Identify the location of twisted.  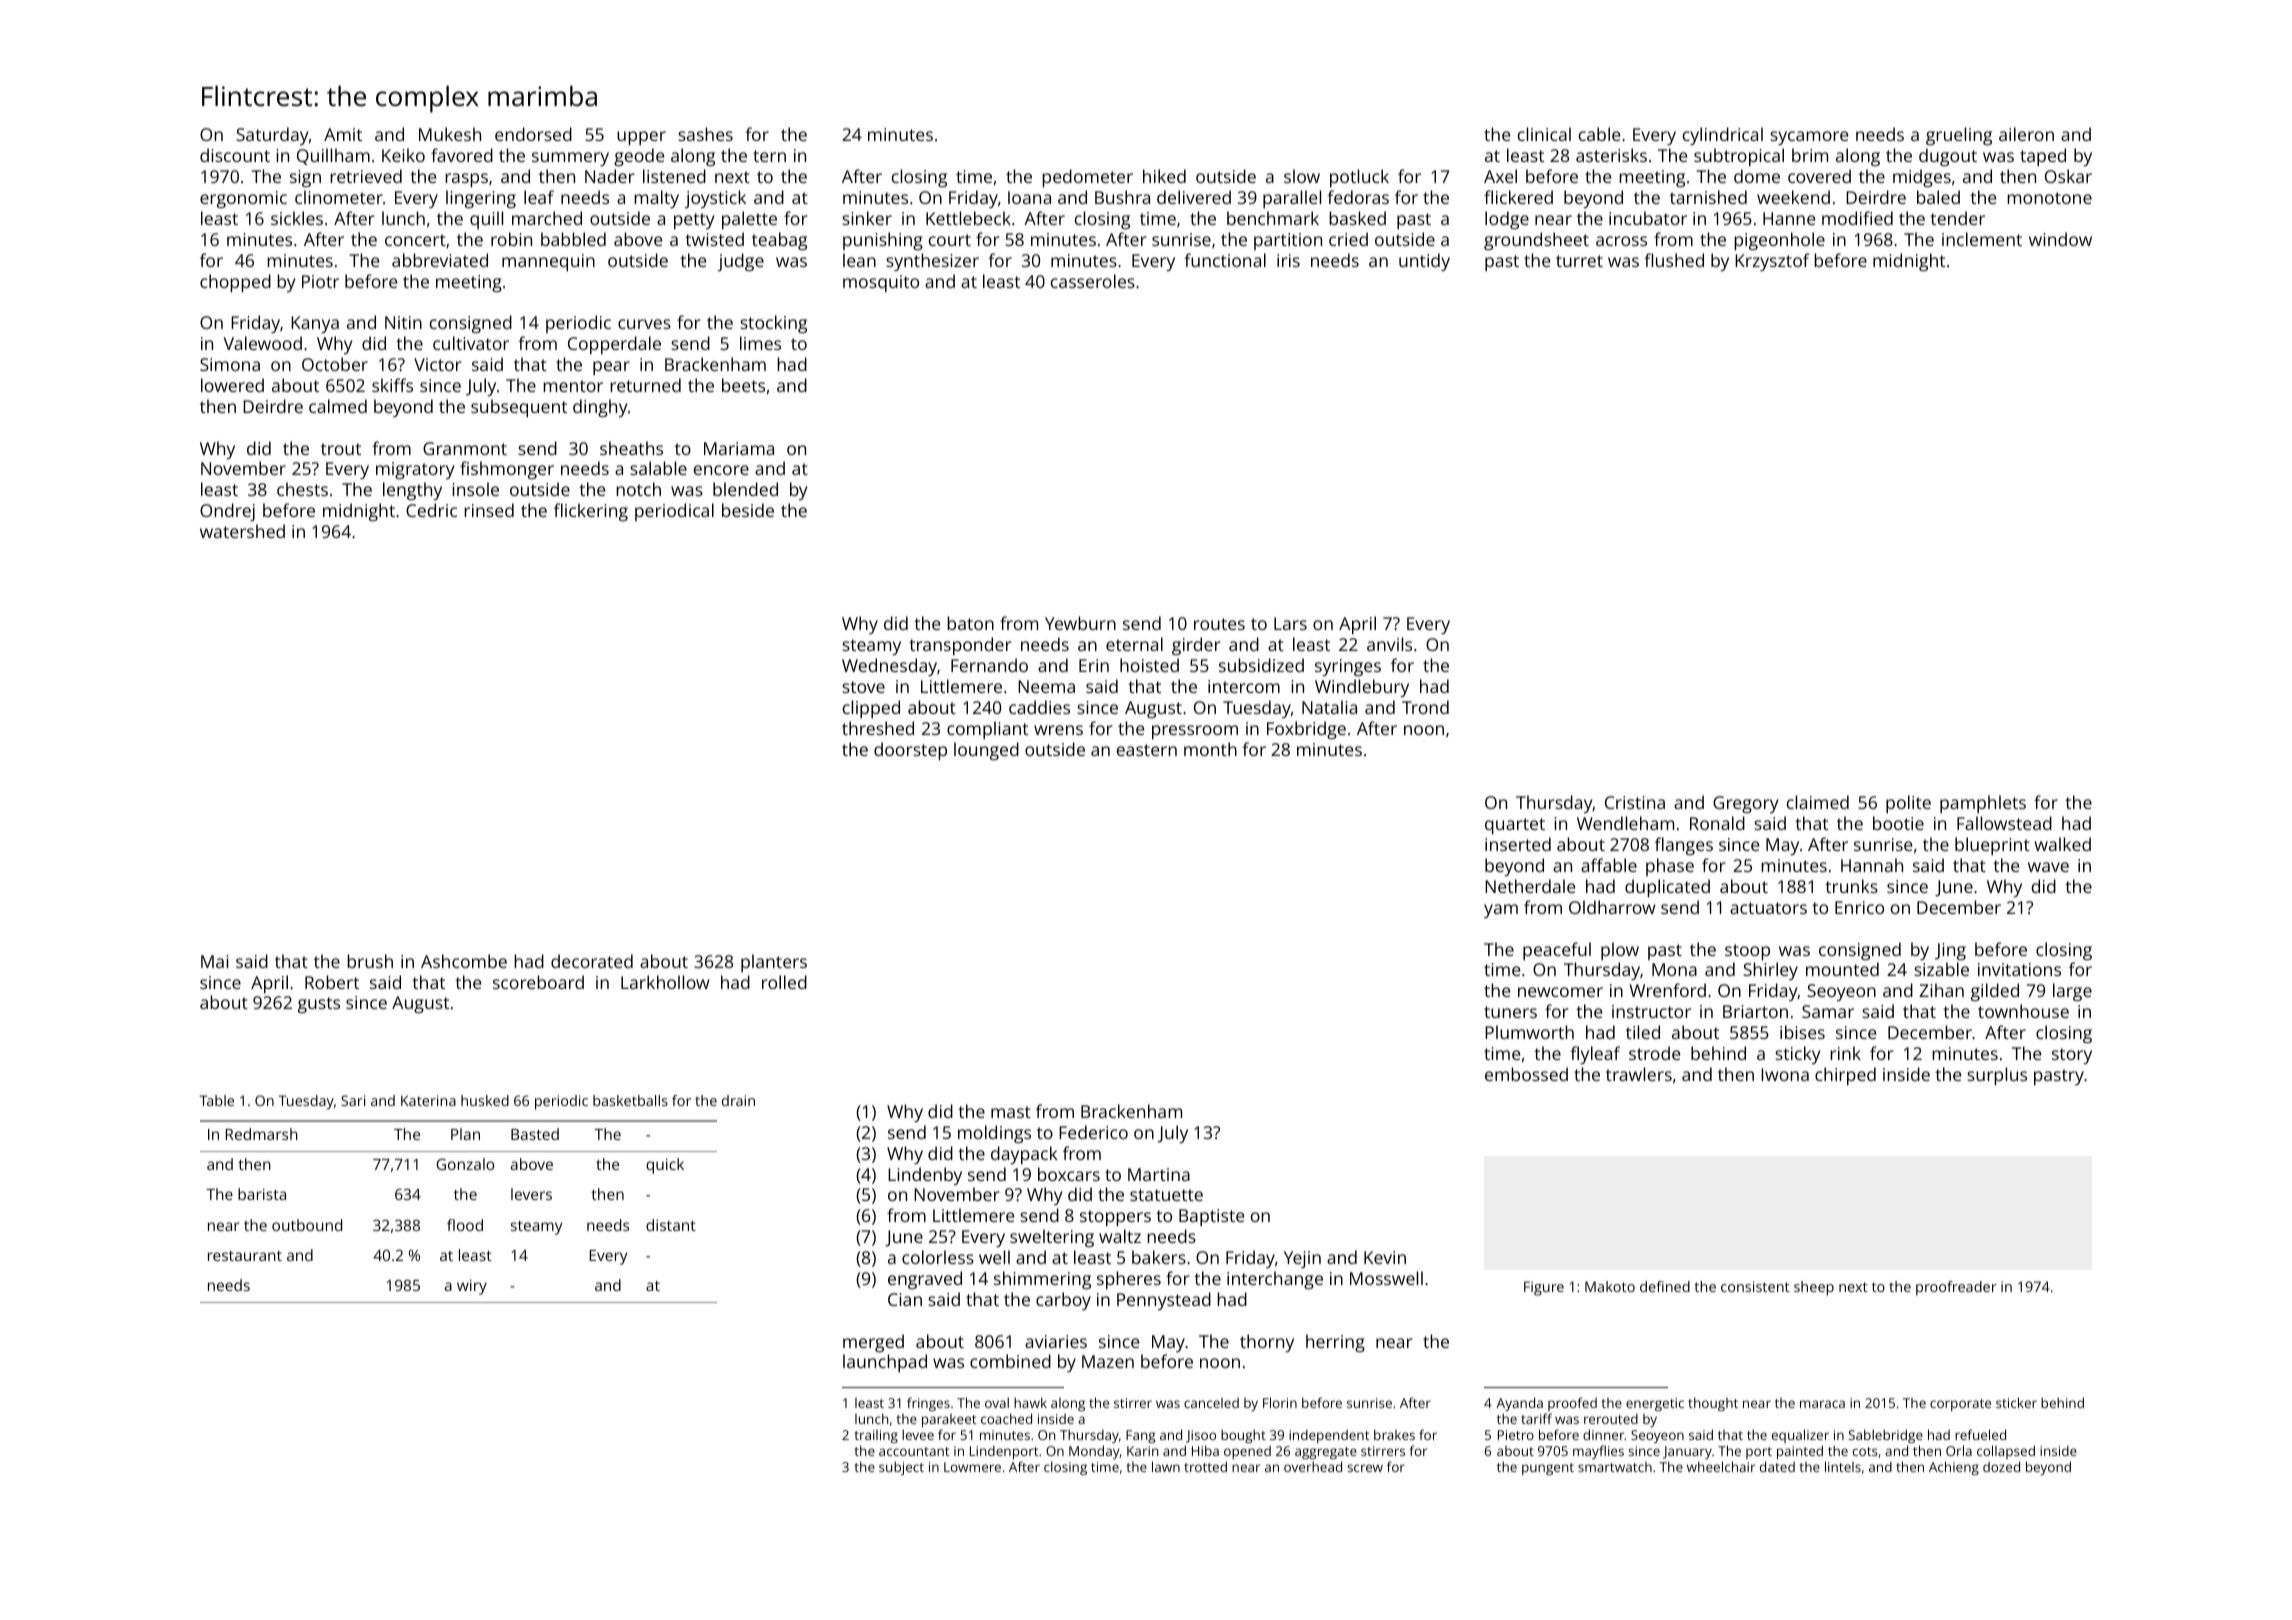
(714, 239).
